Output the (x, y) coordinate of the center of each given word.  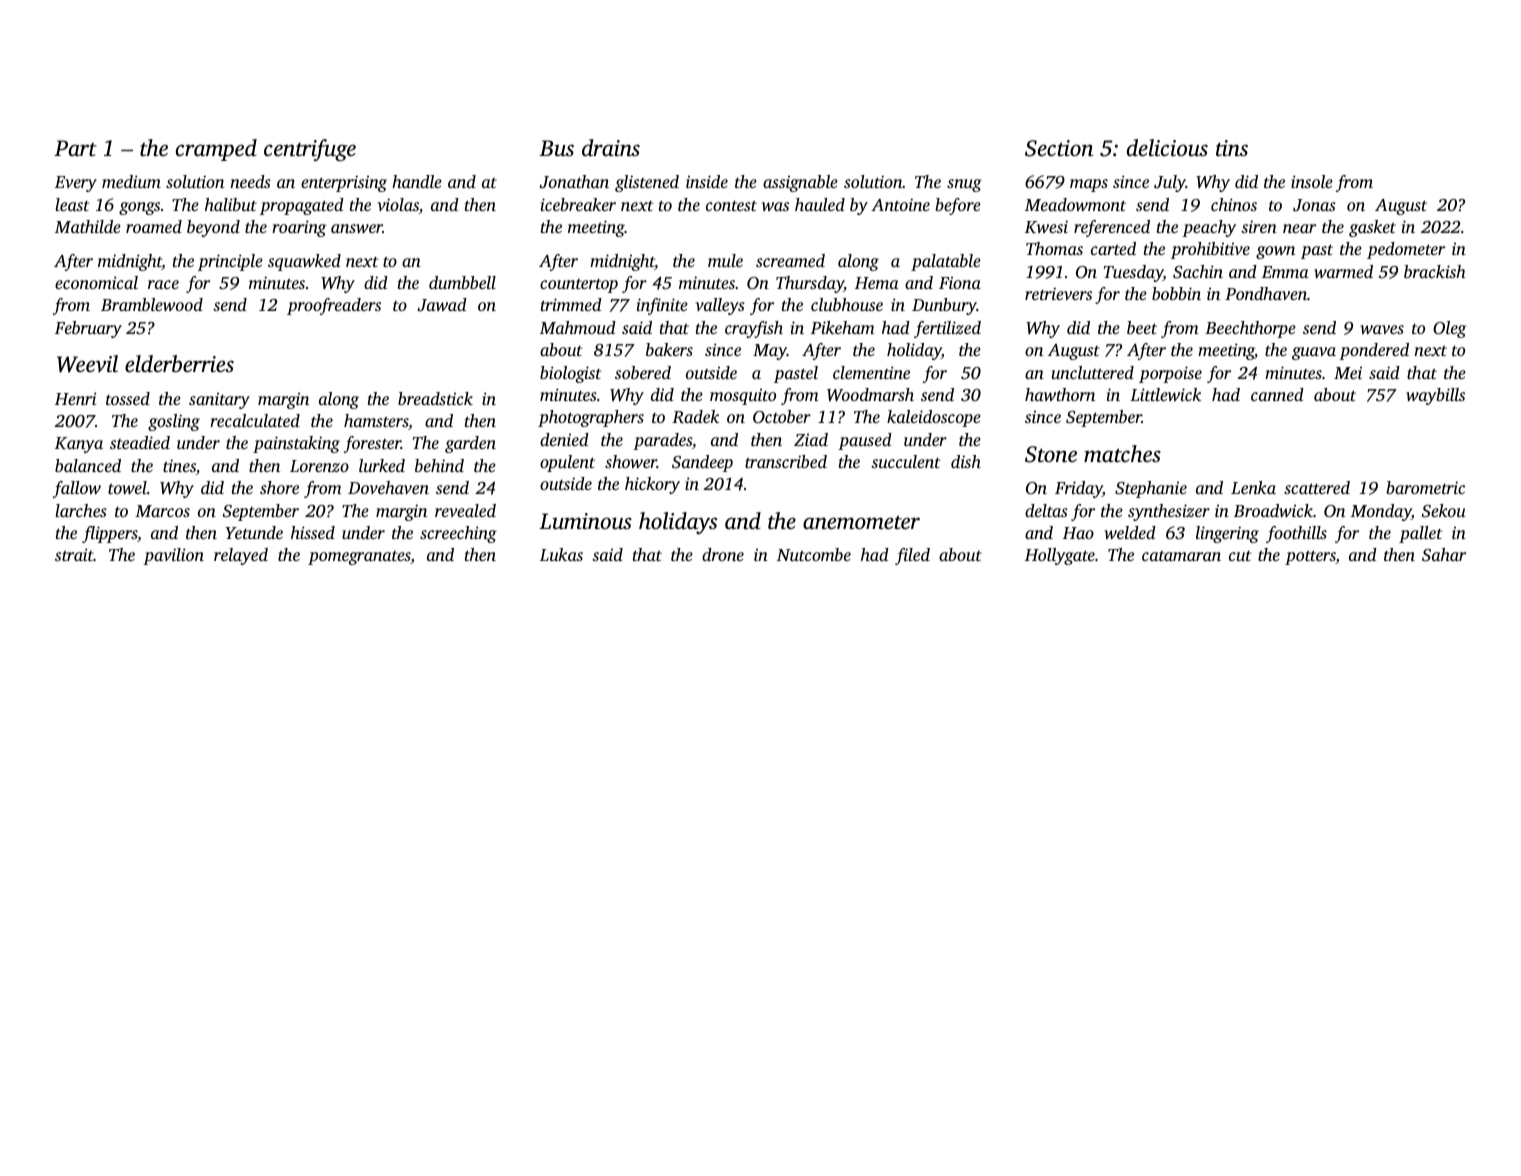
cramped (216, 150)
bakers (669, 349)
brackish (1435, 271)
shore (279, 487)
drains (611, 148)
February (88, 329)
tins (1232, 148)
